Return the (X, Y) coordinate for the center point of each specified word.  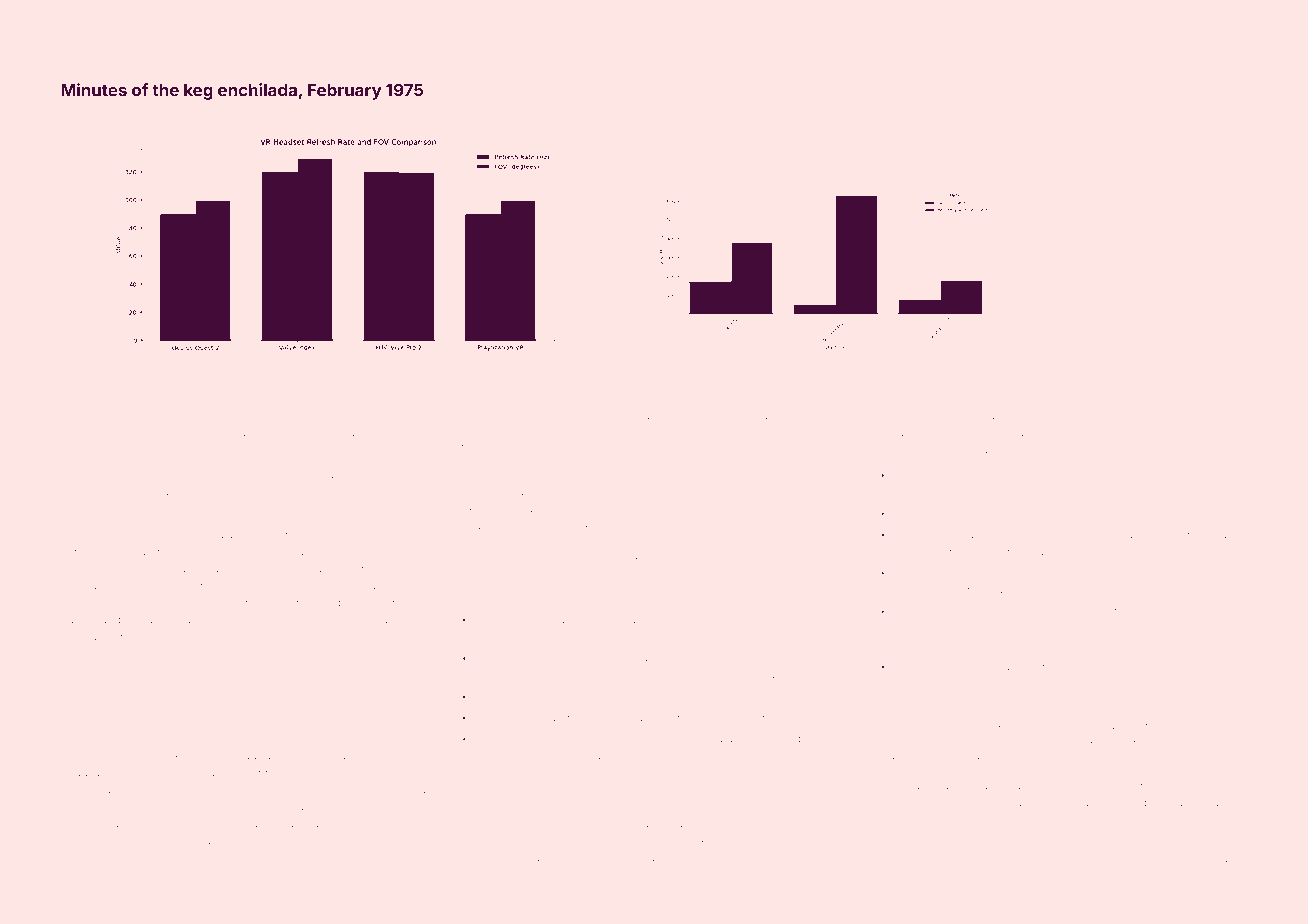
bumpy (626, 842)
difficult (575, 696)
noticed (881, 398)
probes (912, 646)
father (1086, 398)
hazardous (89, 432)
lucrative (104, 697)
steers (292, 858)
